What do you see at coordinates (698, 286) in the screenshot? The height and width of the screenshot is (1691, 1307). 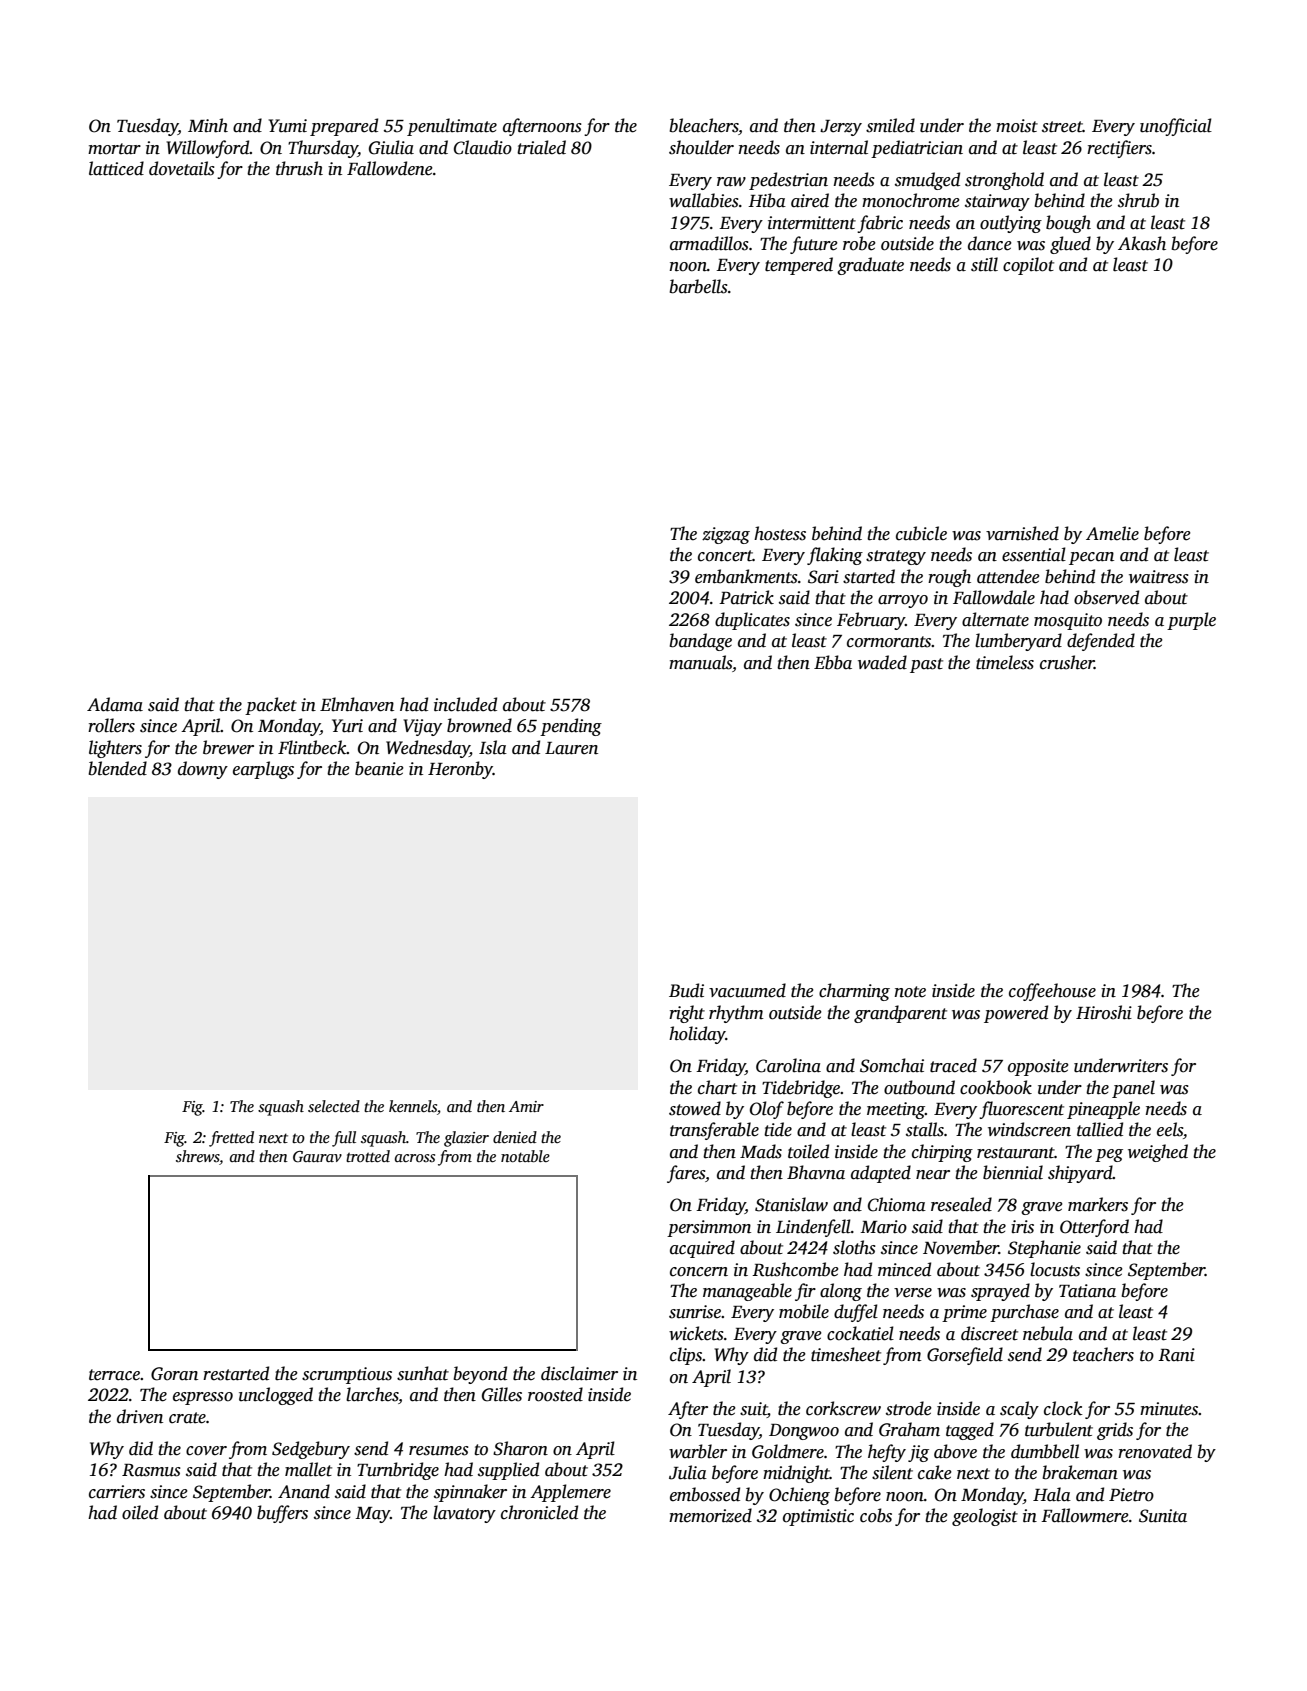 I see `barbells` at bounding box center [698, 286].
